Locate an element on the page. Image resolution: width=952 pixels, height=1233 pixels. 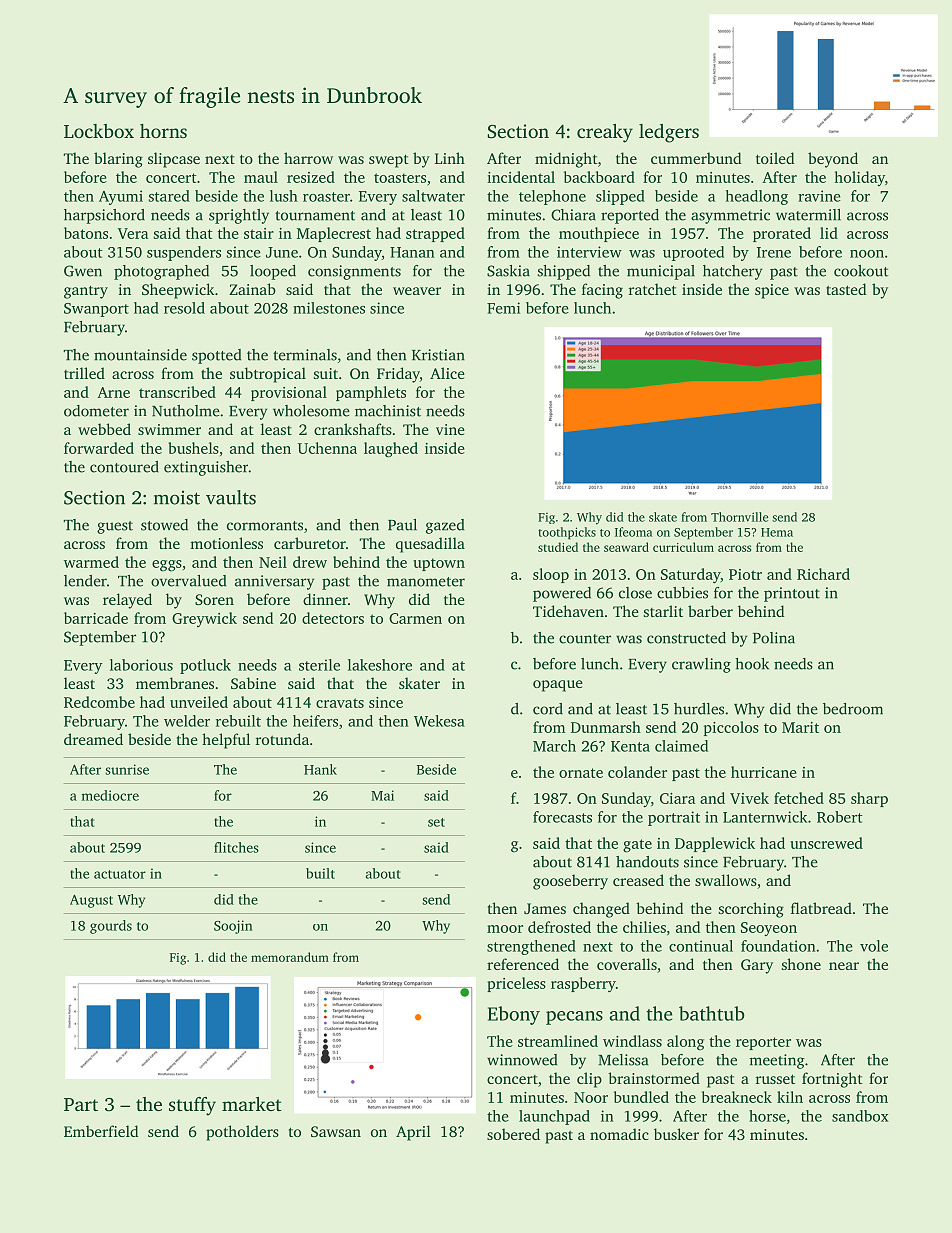
gourds is located at coordinates (111, 927).
